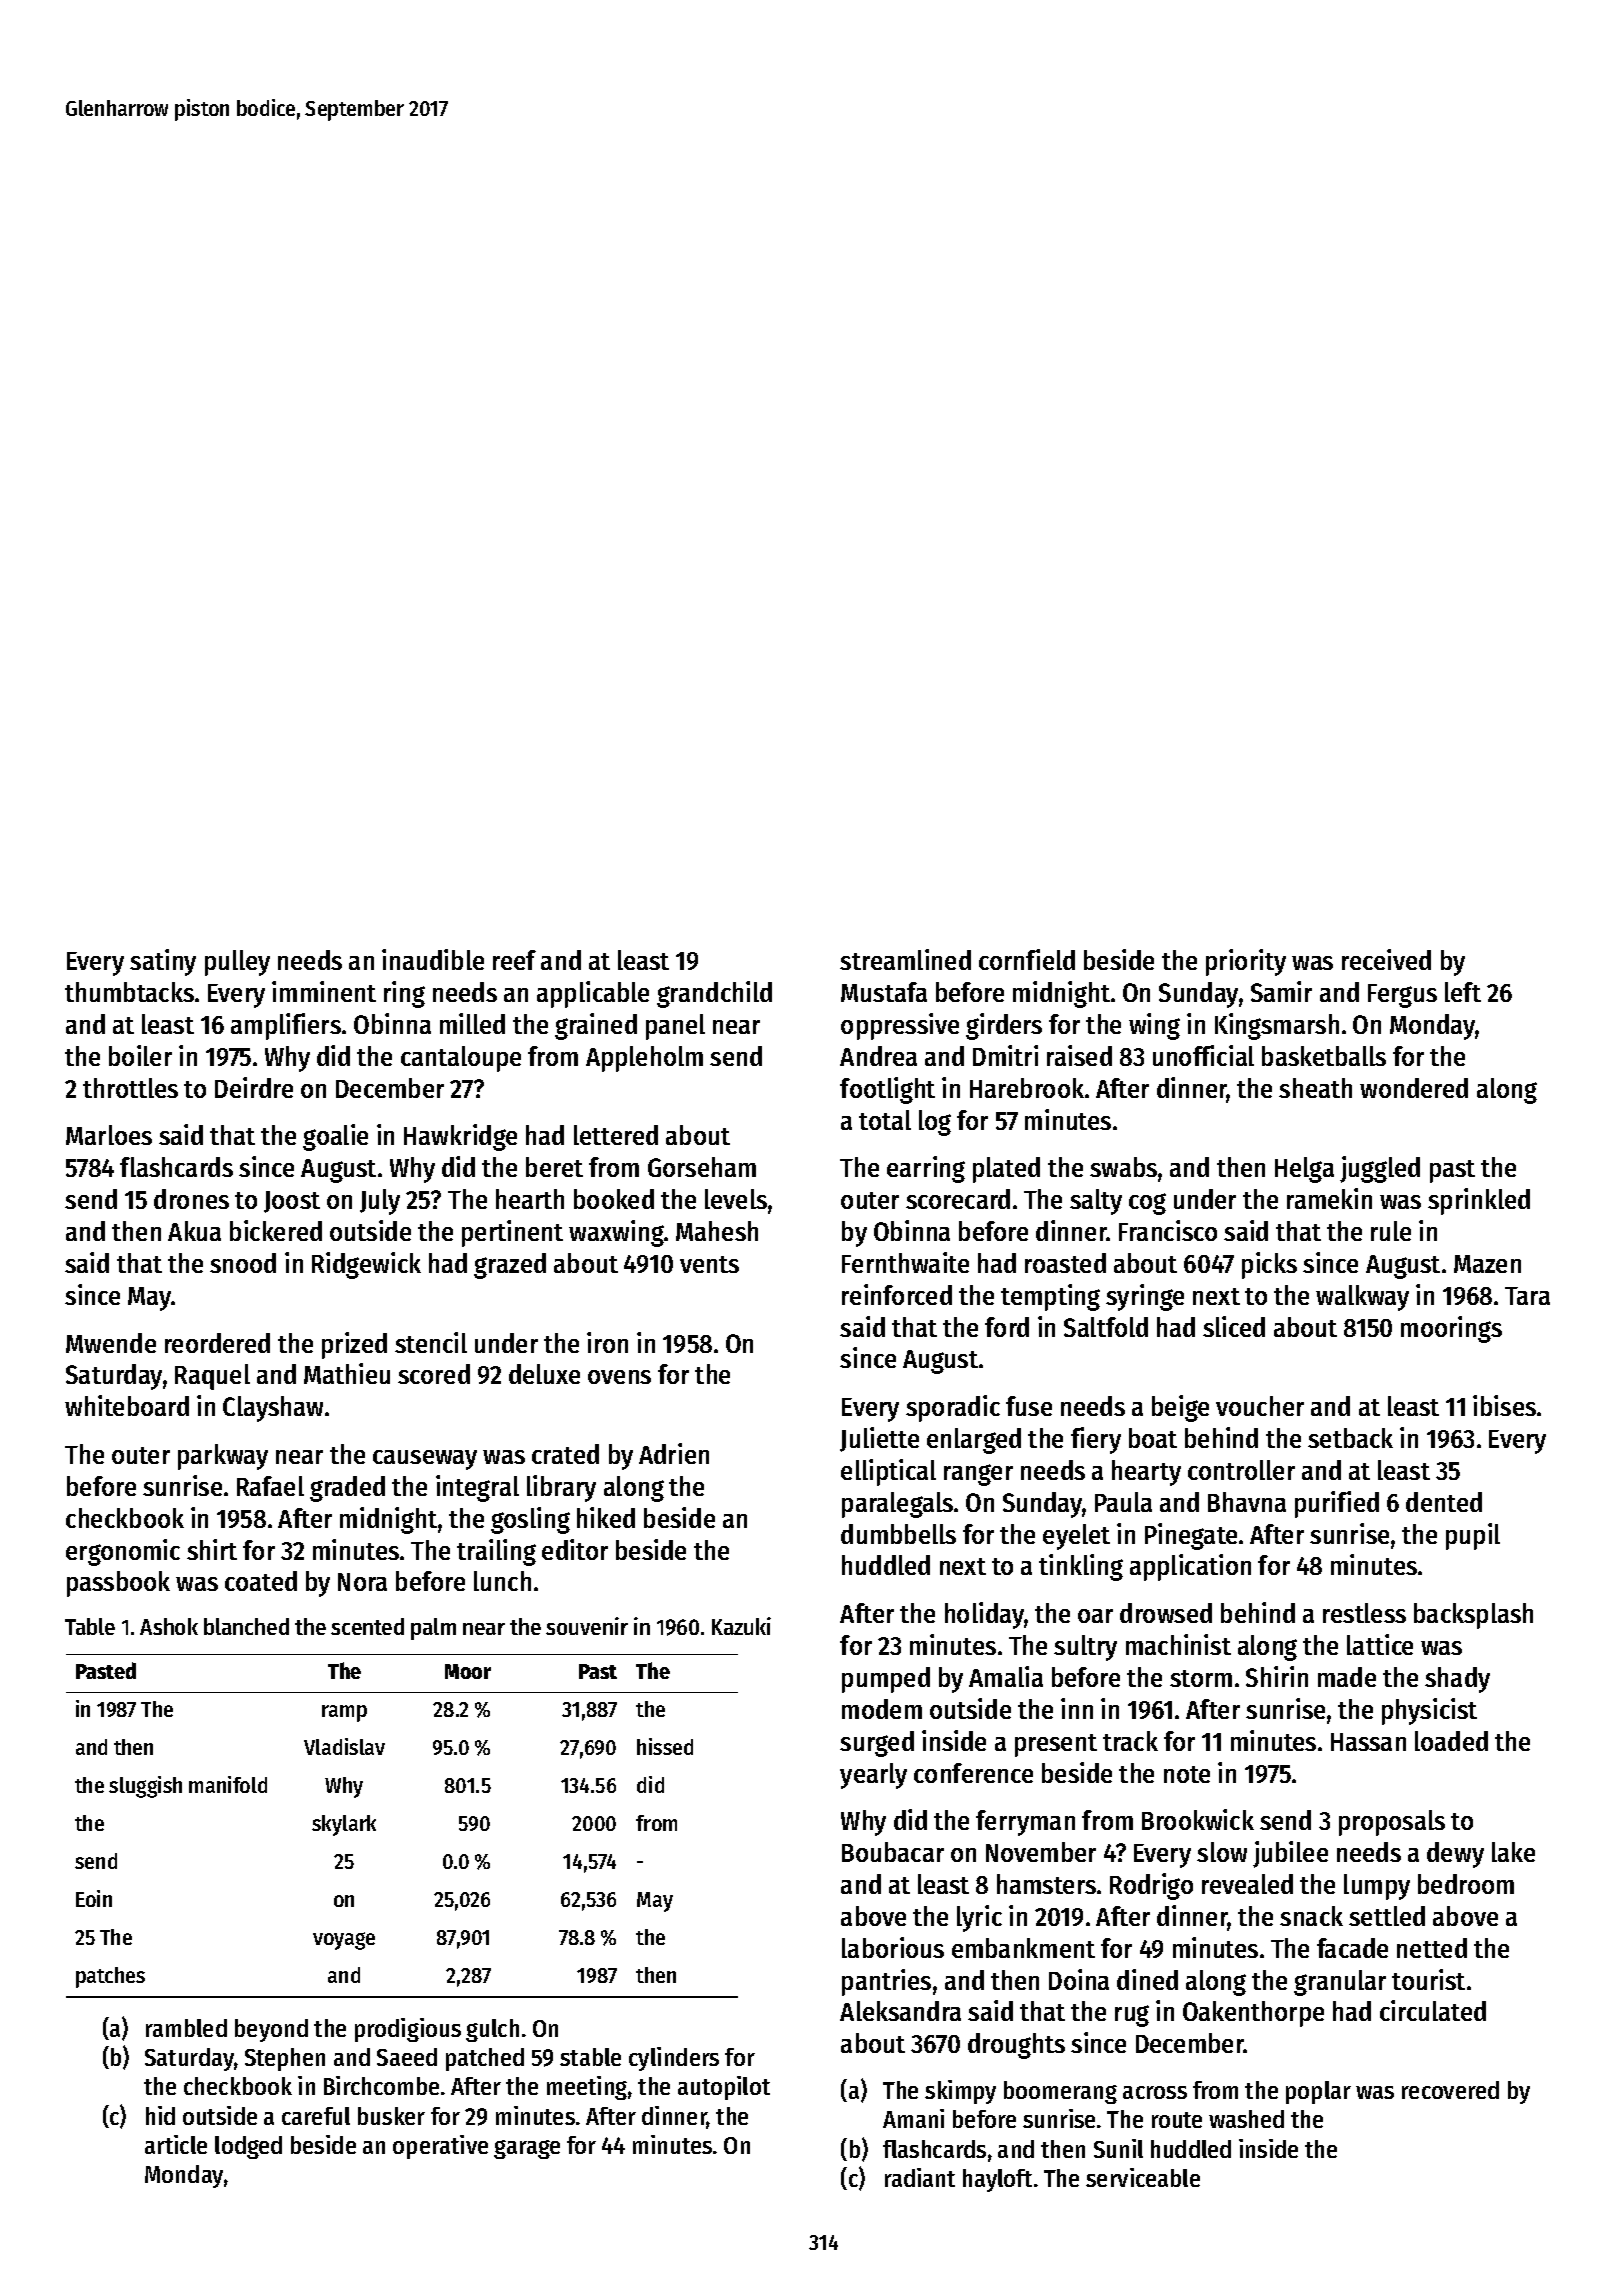 The width and height of the page is (1620, 2292). What do you see at coordinates (913, 2118) in the page?
I see `Amani` at bounding box center [913, 2118].
